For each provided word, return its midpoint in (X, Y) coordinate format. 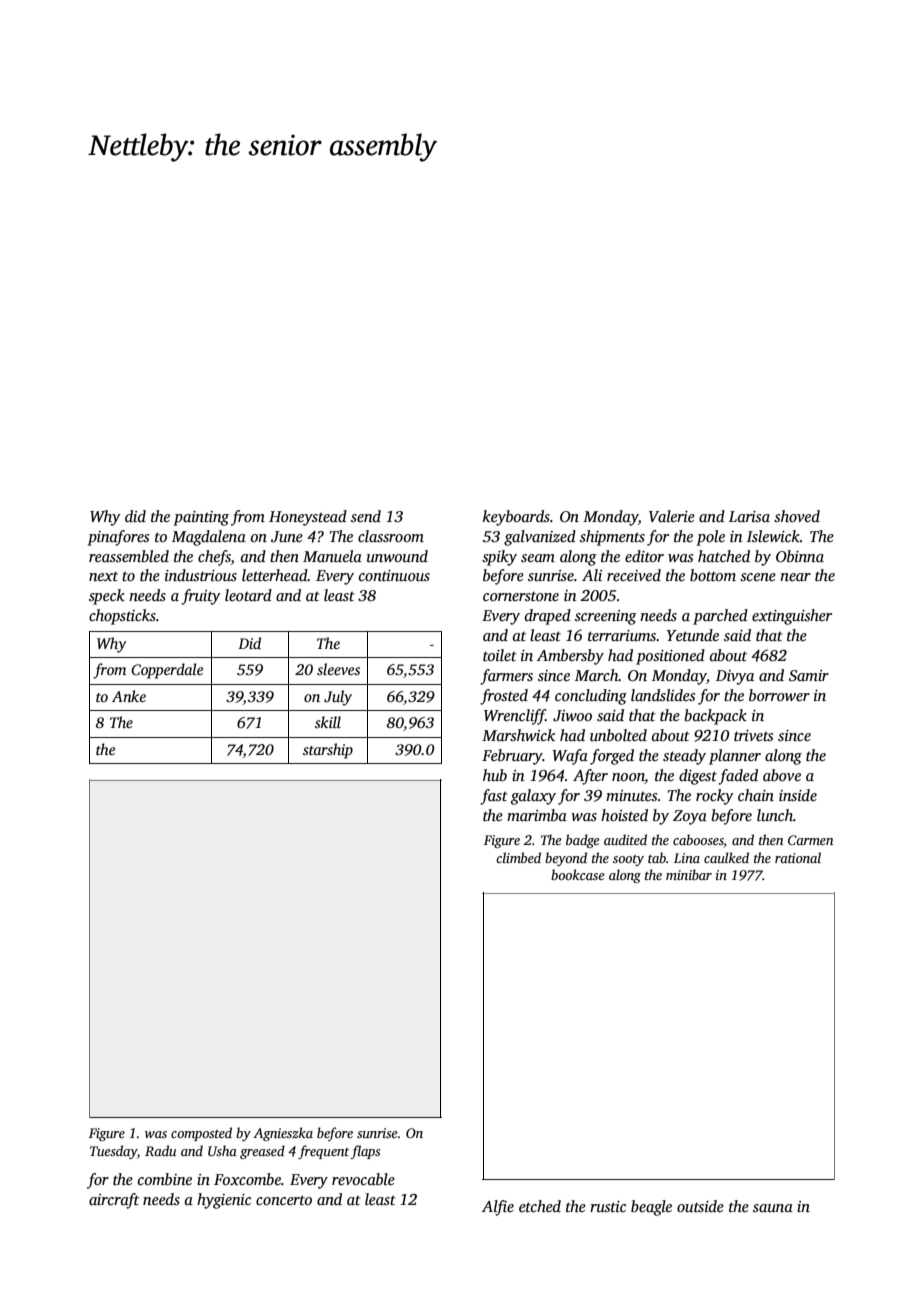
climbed (518, 857)
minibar (689, 874)
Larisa (749, 516)
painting (201, 518)
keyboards (516, 518)
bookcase (578, 874)
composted (201, 1134)
